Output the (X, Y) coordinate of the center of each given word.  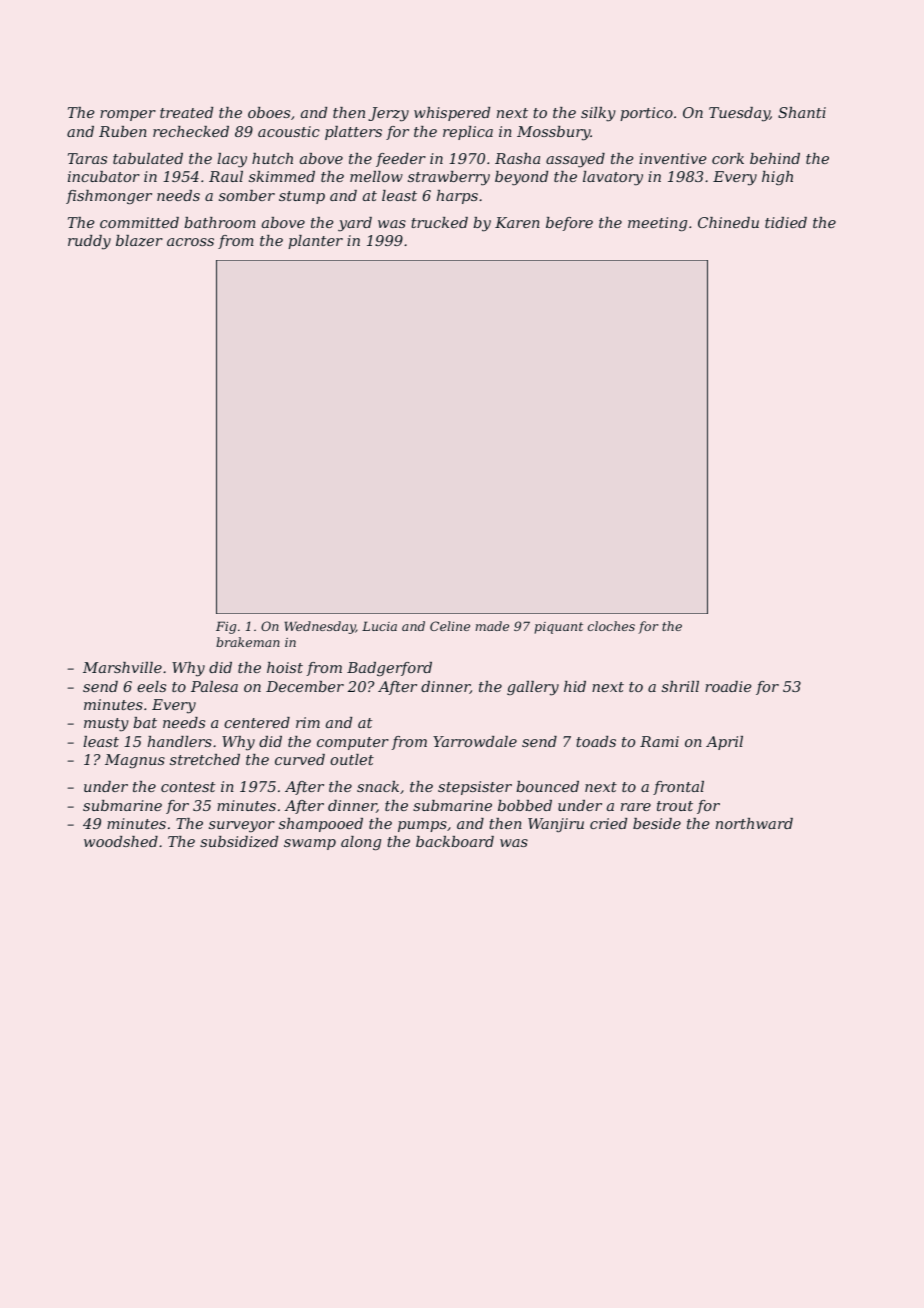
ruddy (89, 242)
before (569, 224)
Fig (226, 627)
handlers (180, 741)
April (724, 743)
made (492, 626)
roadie (728, 686)
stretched (205, 759)
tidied (786, 222)
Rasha (517, 158)
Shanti (802, 112)
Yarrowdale (475, 741)
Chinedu (728, 222)
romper (128, 115)
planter (315, 242)
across (190, 242)
